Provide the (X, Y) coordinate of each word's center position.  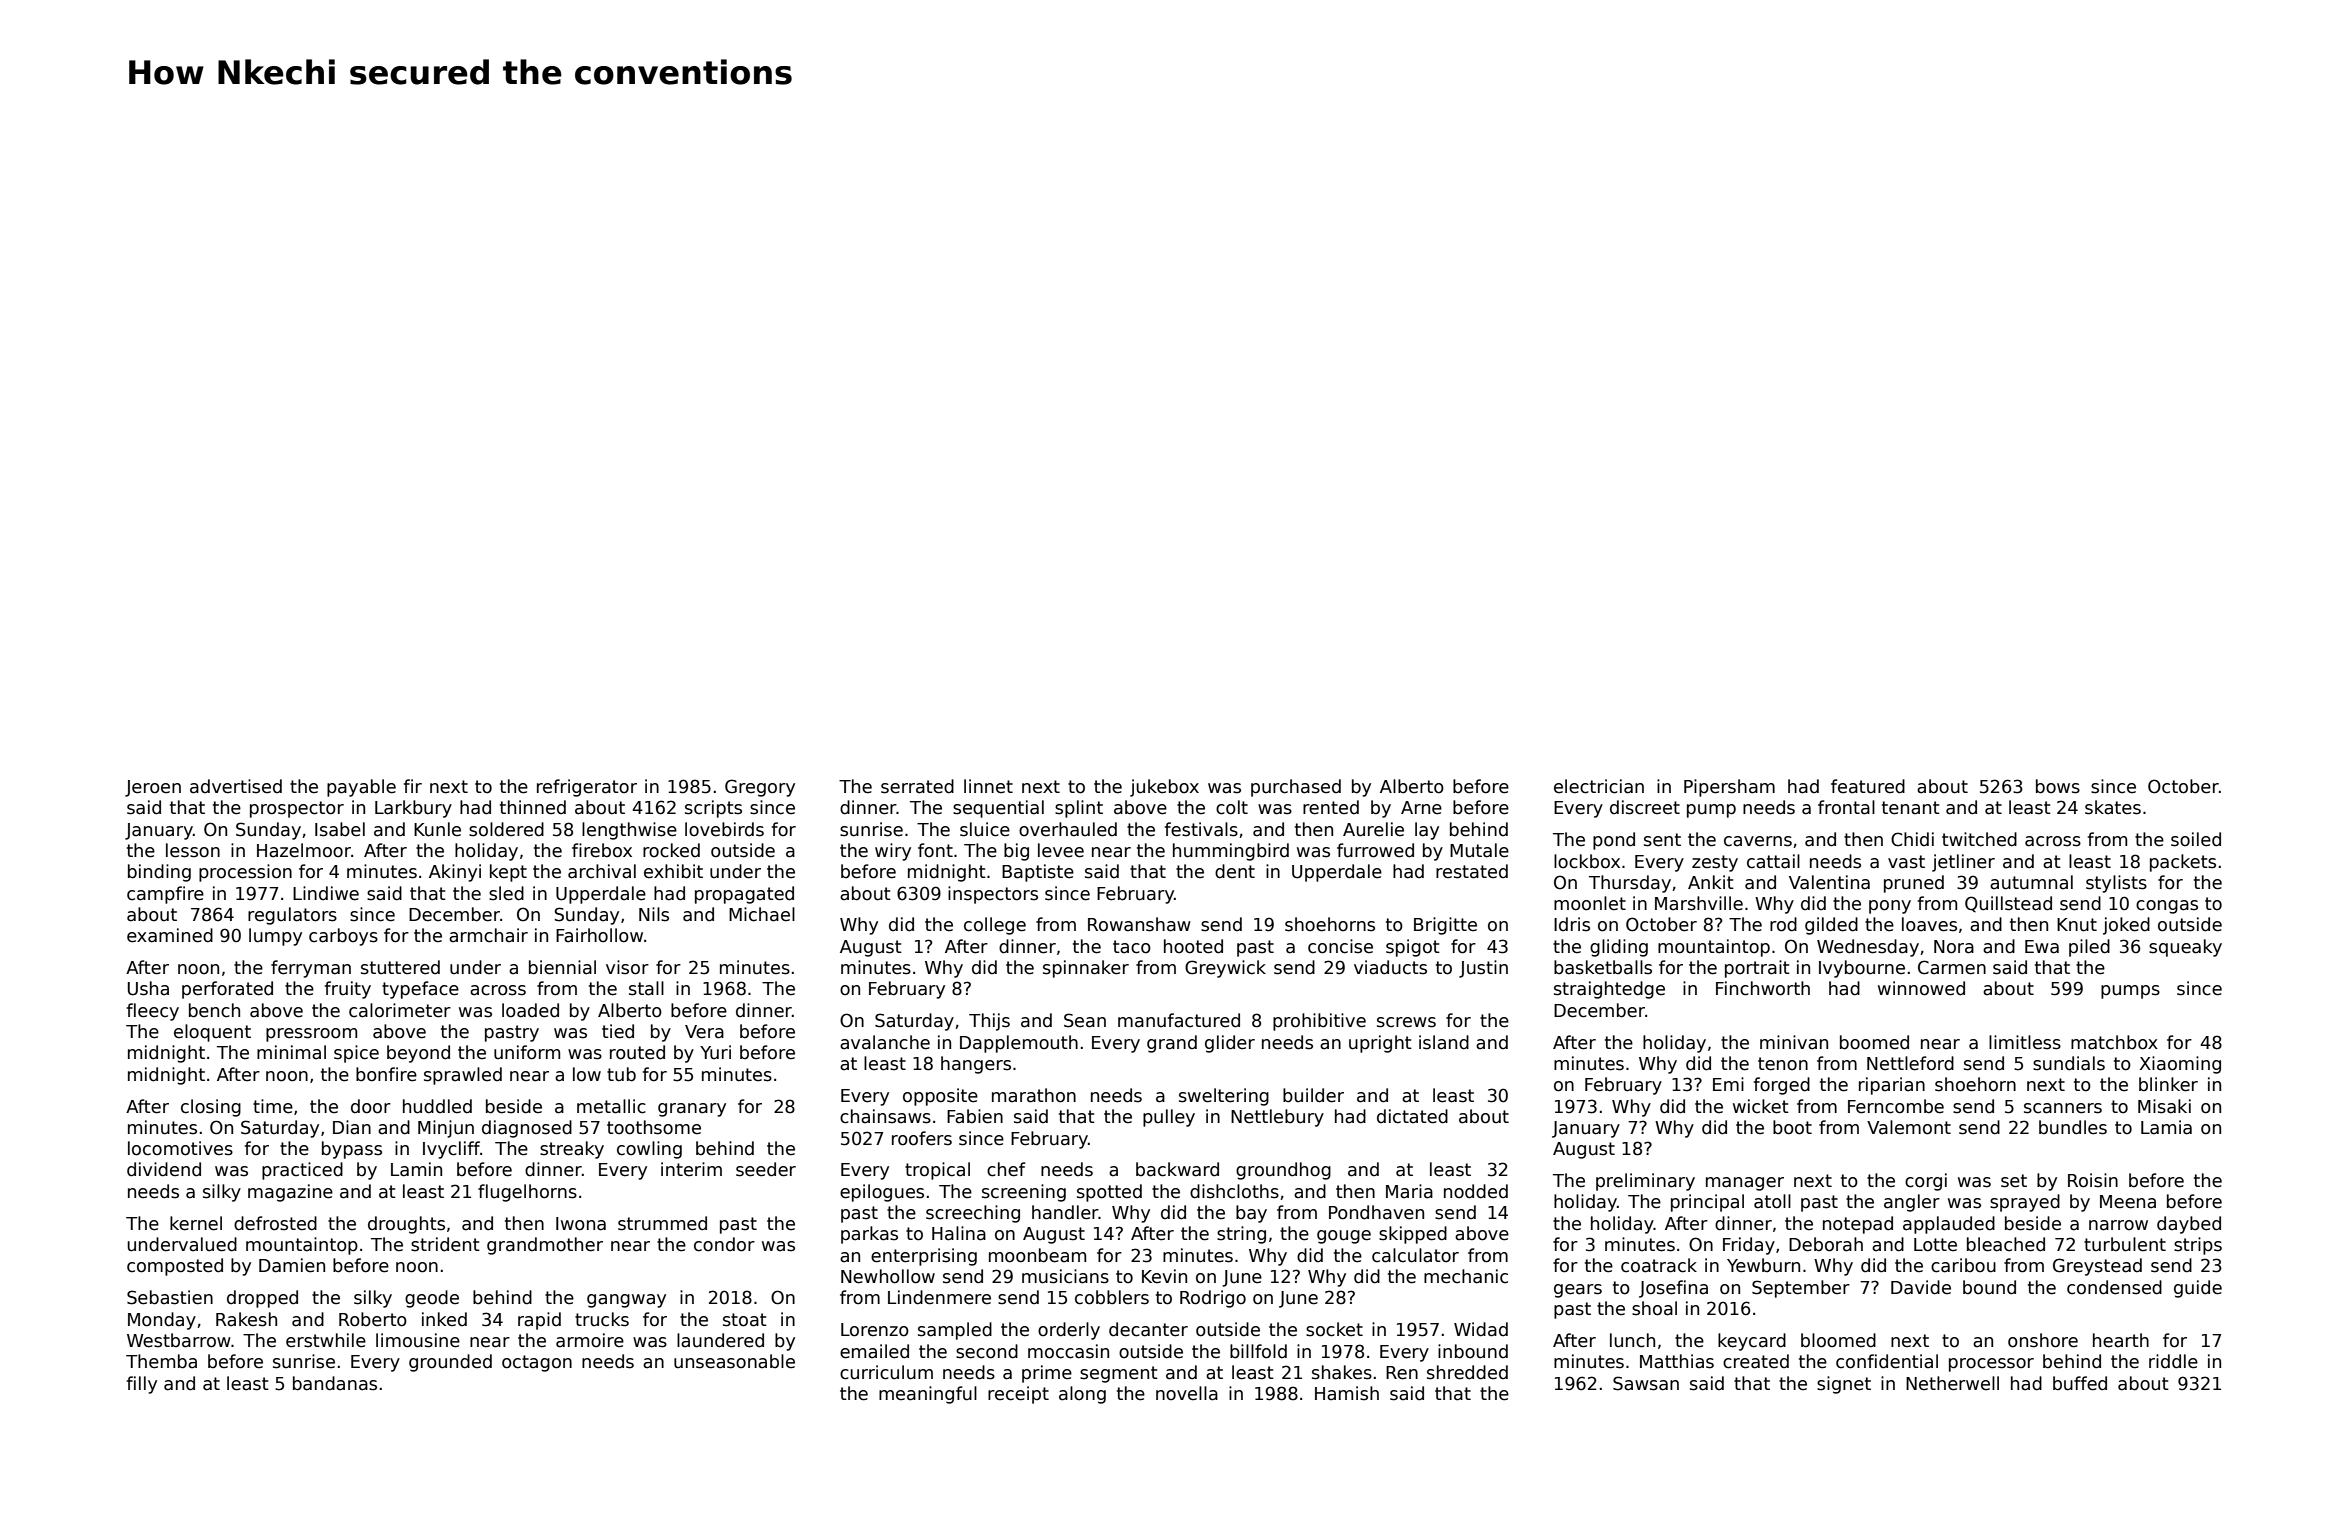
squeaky (2185, 948)
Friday (1749, 1246)
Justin (1483, 969)
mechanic (1466, 1276)
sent (1662, 840)
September (1801, 1289)
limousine (418, 1340)
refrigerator (587, 788)
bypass (352, 1150)
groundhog (1283, 1171)
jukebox (1164, 788)
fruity (348, 990)
